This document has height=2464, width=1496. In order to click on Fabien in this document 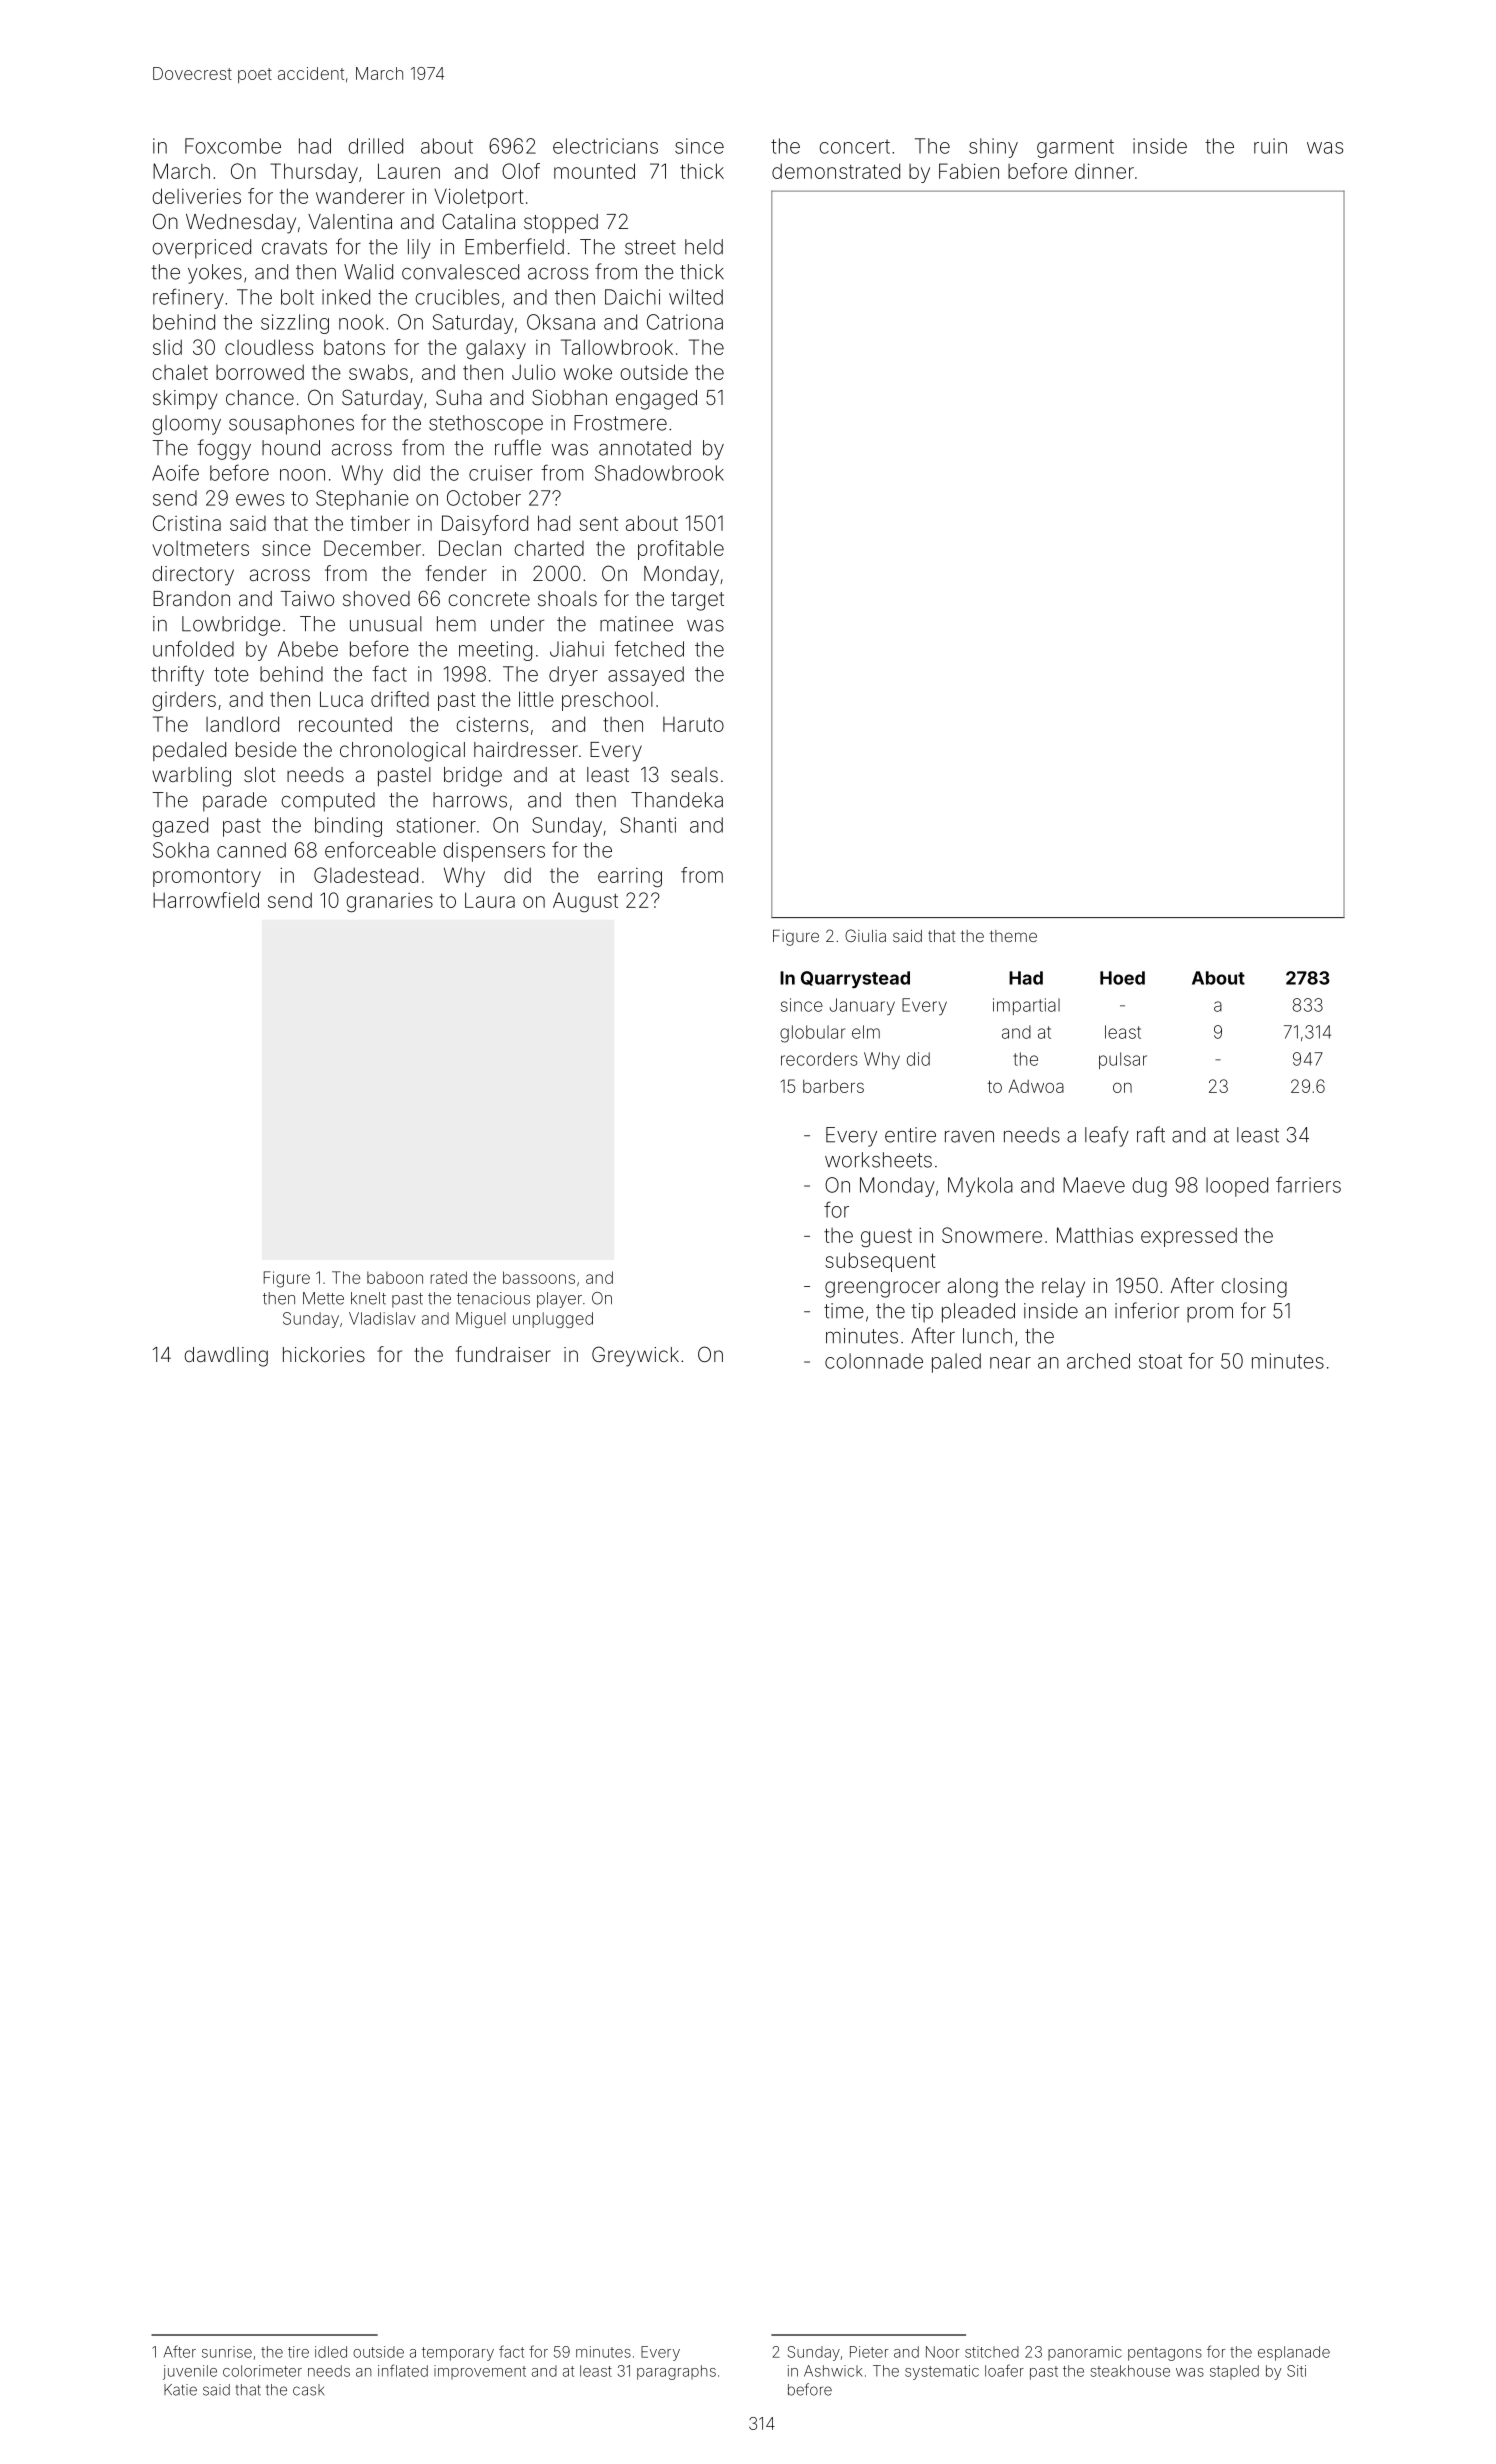, I will do `click(969, 171)`.
